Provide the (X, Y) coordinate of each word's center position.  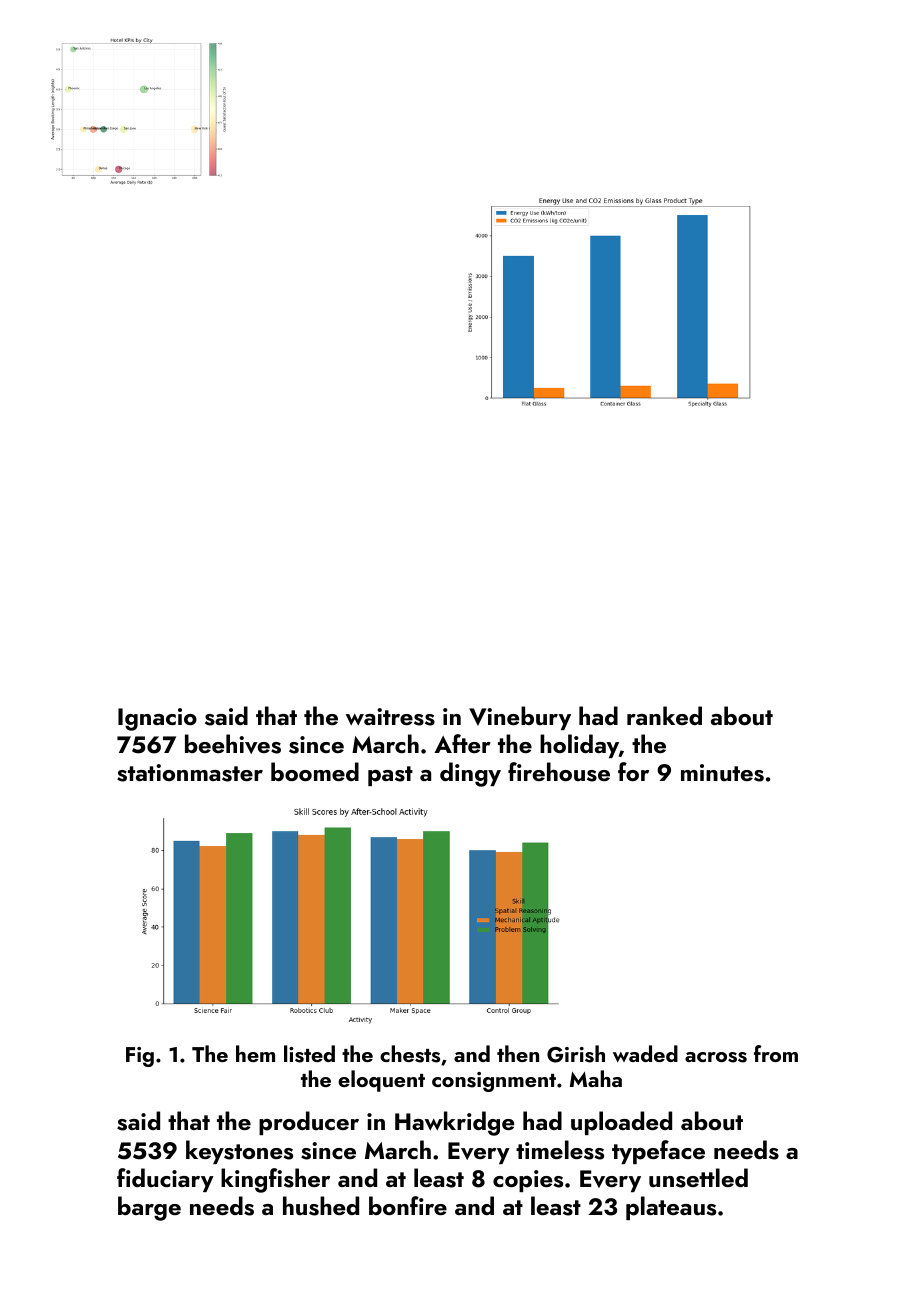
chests (410, 1054)
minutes (722, 773)
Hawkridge (454, 1123)
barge (149, 1208)
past (390, 776)
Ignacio (157, 719)
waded (645, 1053)
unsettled (698, 1178)
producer (309, 1123)
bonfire (408, 1205)
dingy (470, 774)
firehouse (559, 772)
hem (255, 1053)
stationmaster (190, 773)
